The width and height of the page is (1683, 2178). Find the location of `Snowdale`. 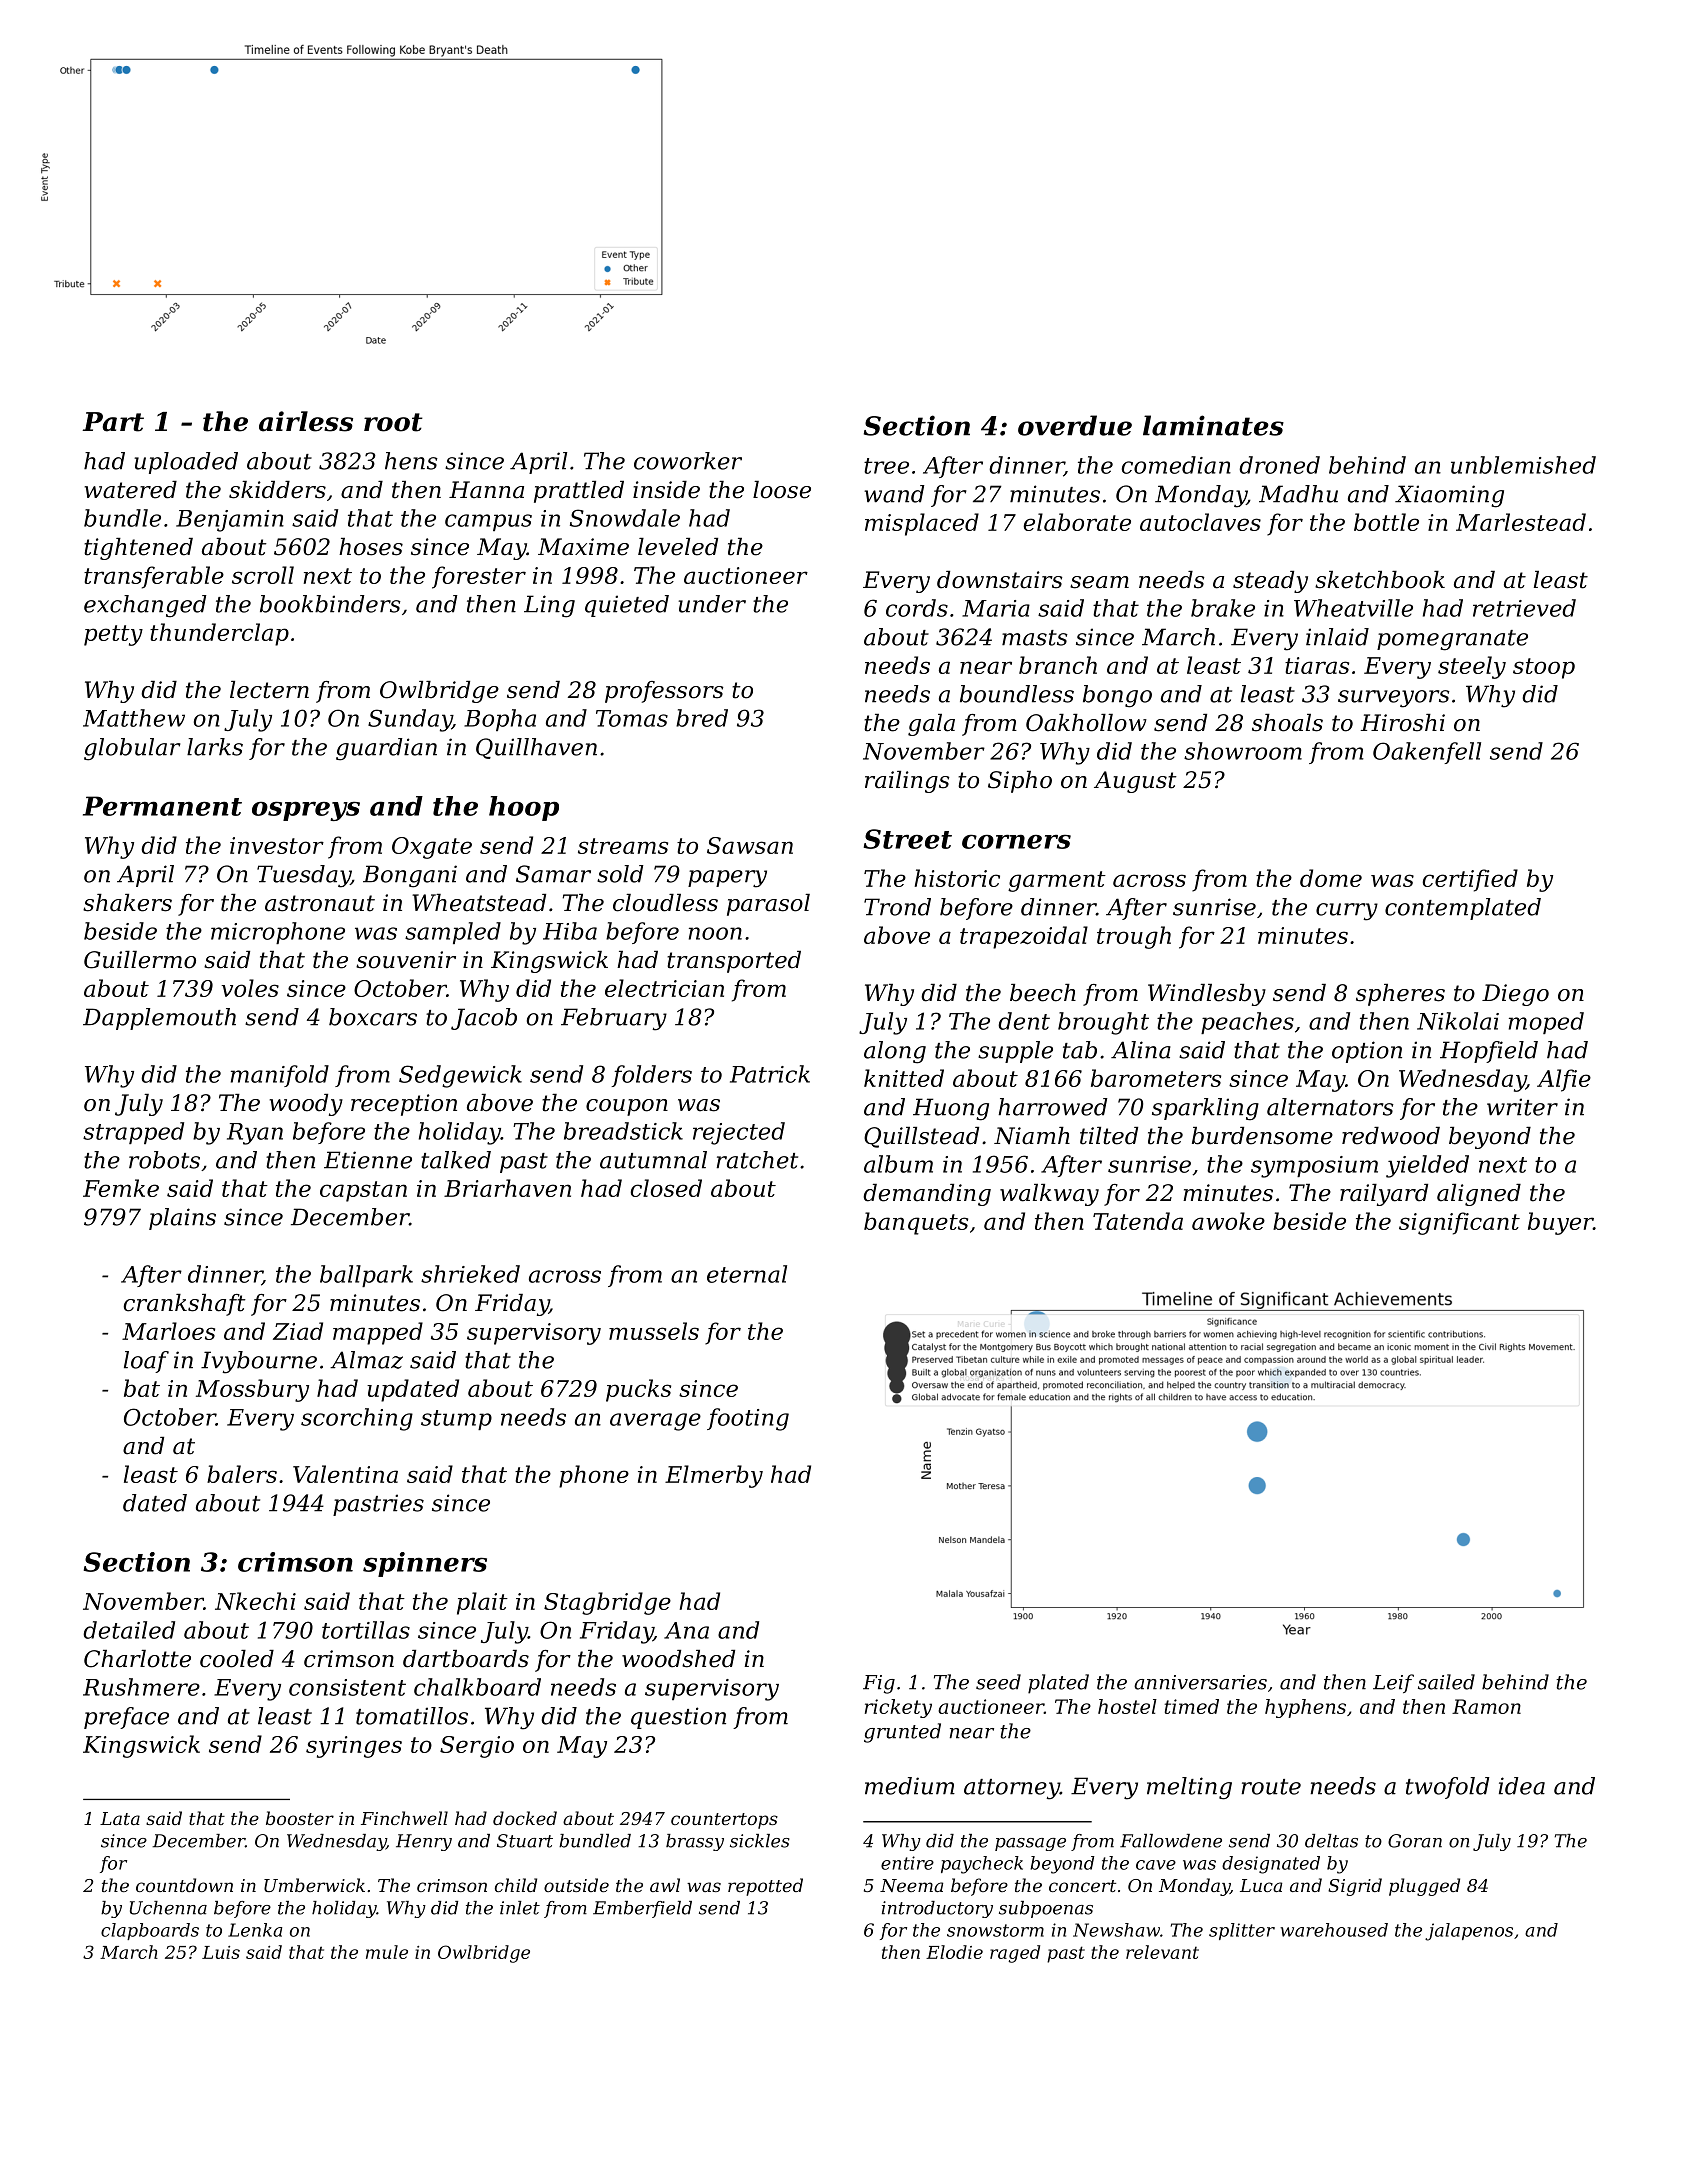

Snowdale is located at coordinates (625, 518).
